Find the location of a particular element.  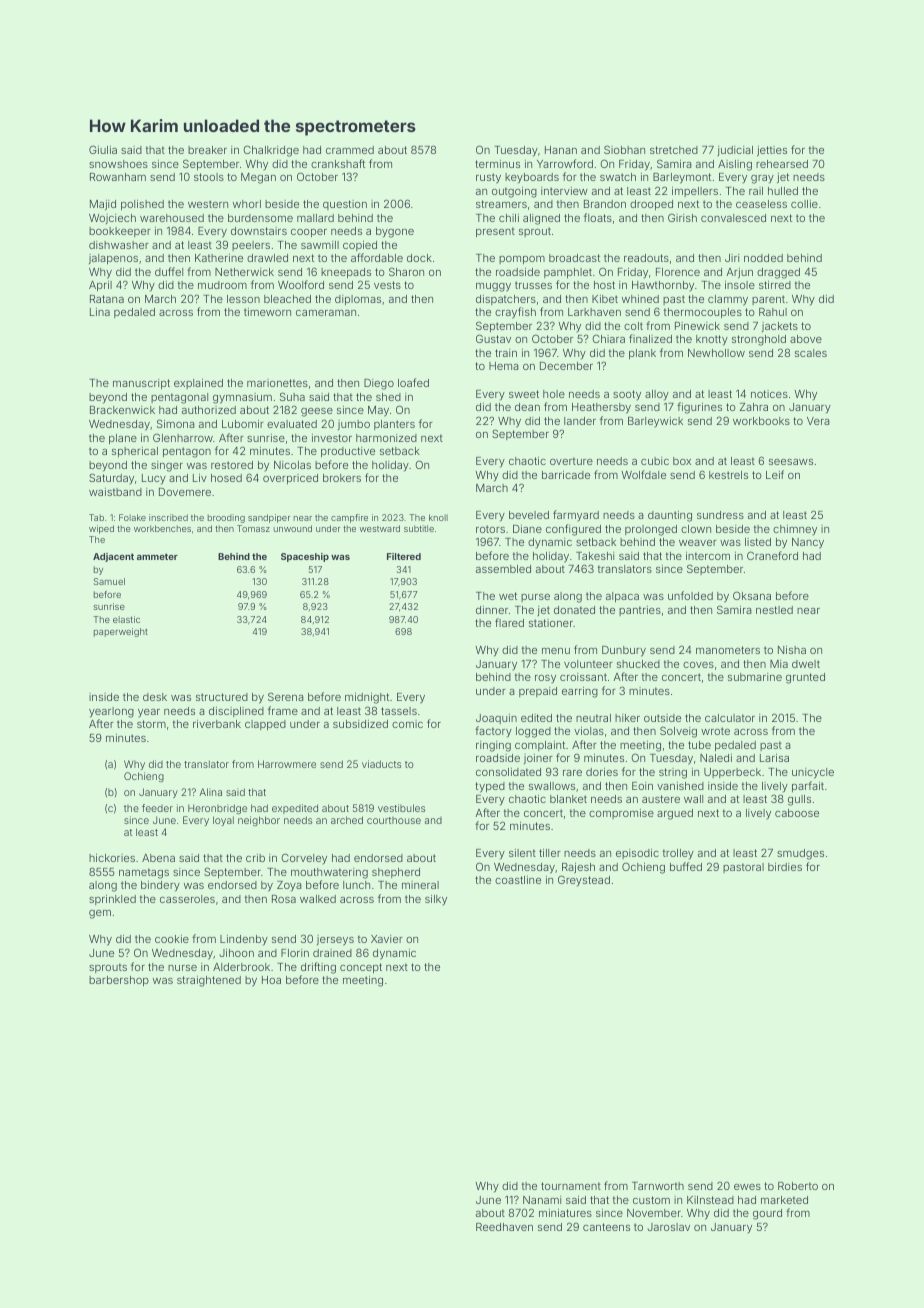

breaker is located at coordinates (207, 150).
